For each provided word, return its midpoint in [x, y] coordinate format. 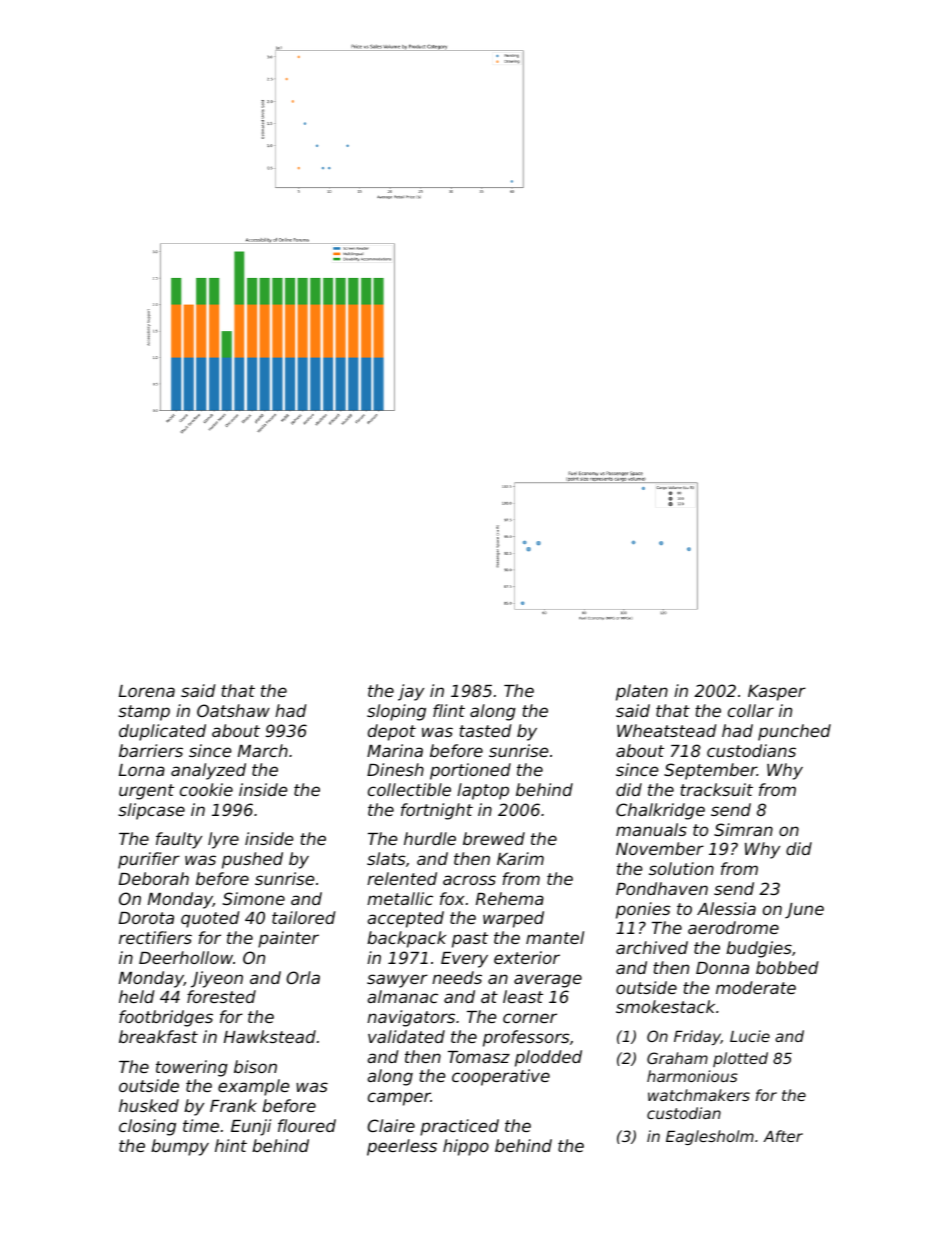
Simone [254, 898]
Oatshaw [233, 710]
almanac [402, 996]
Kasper [777, 693]
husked [149, 1105]
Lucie [750, 1036]
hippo [466, 1147]
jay [411, 692]
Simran [743, 829]
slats [386, 858]
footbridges [166, 1018]
